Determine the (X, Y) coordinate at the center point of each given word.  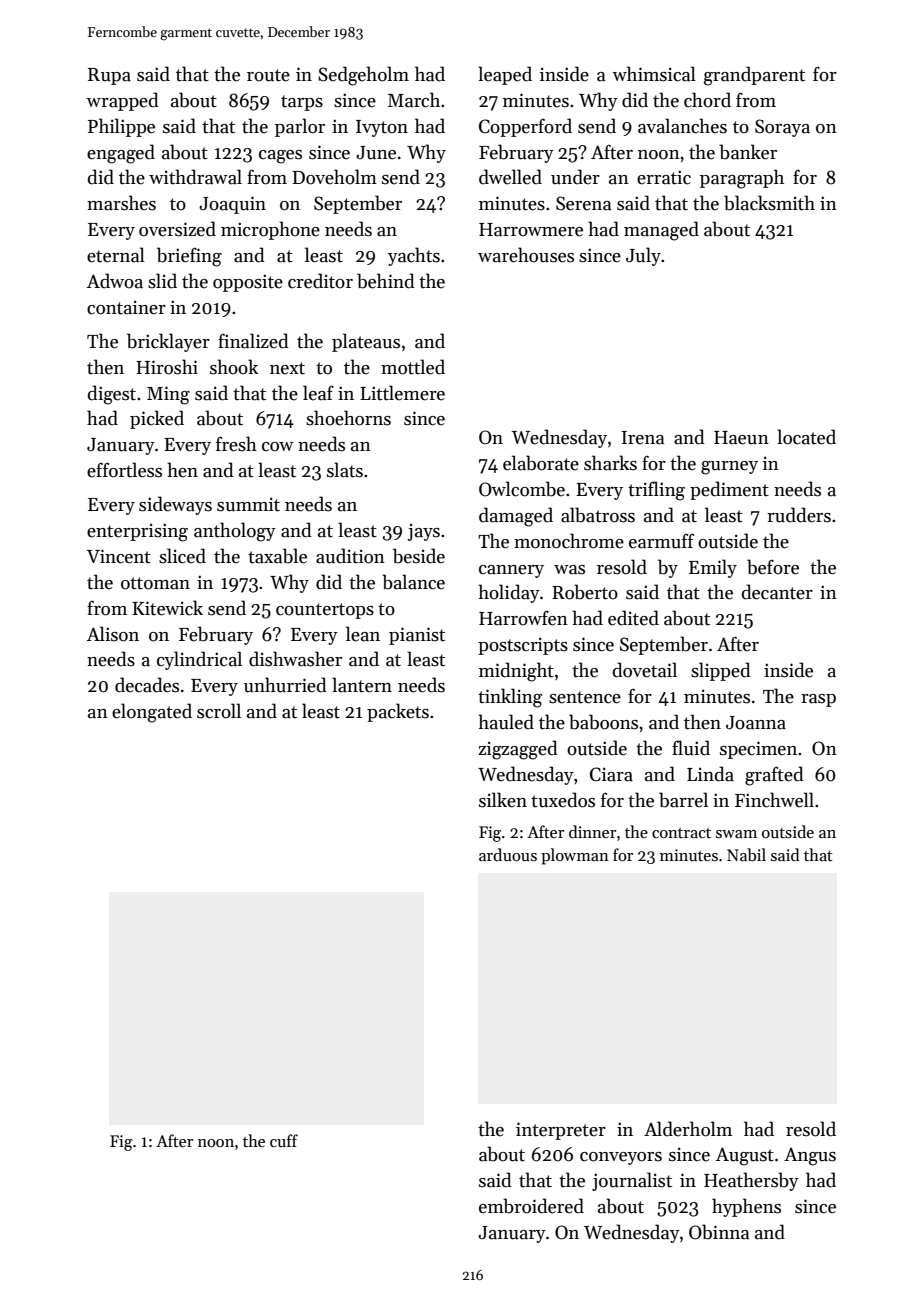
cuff (284, 1140)
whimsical (654, 74)
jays (424, 532)
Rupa (109, 76)
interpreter (561, 1131)
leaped (505, 75)
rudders (799, 515)
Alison (113, 634)
